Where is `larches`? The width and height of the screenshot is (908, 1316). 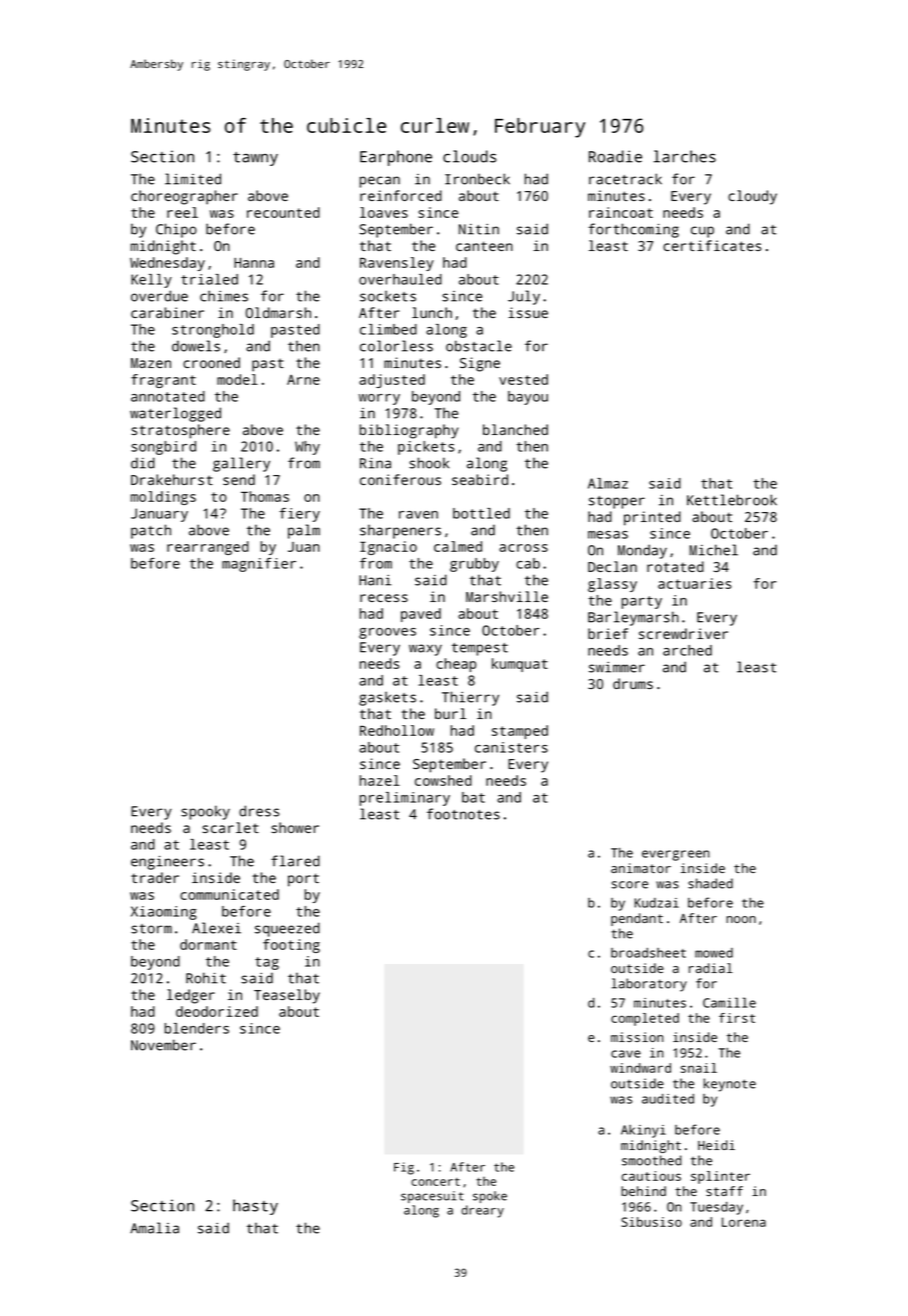
larches is located at coordinates (685, 156).
